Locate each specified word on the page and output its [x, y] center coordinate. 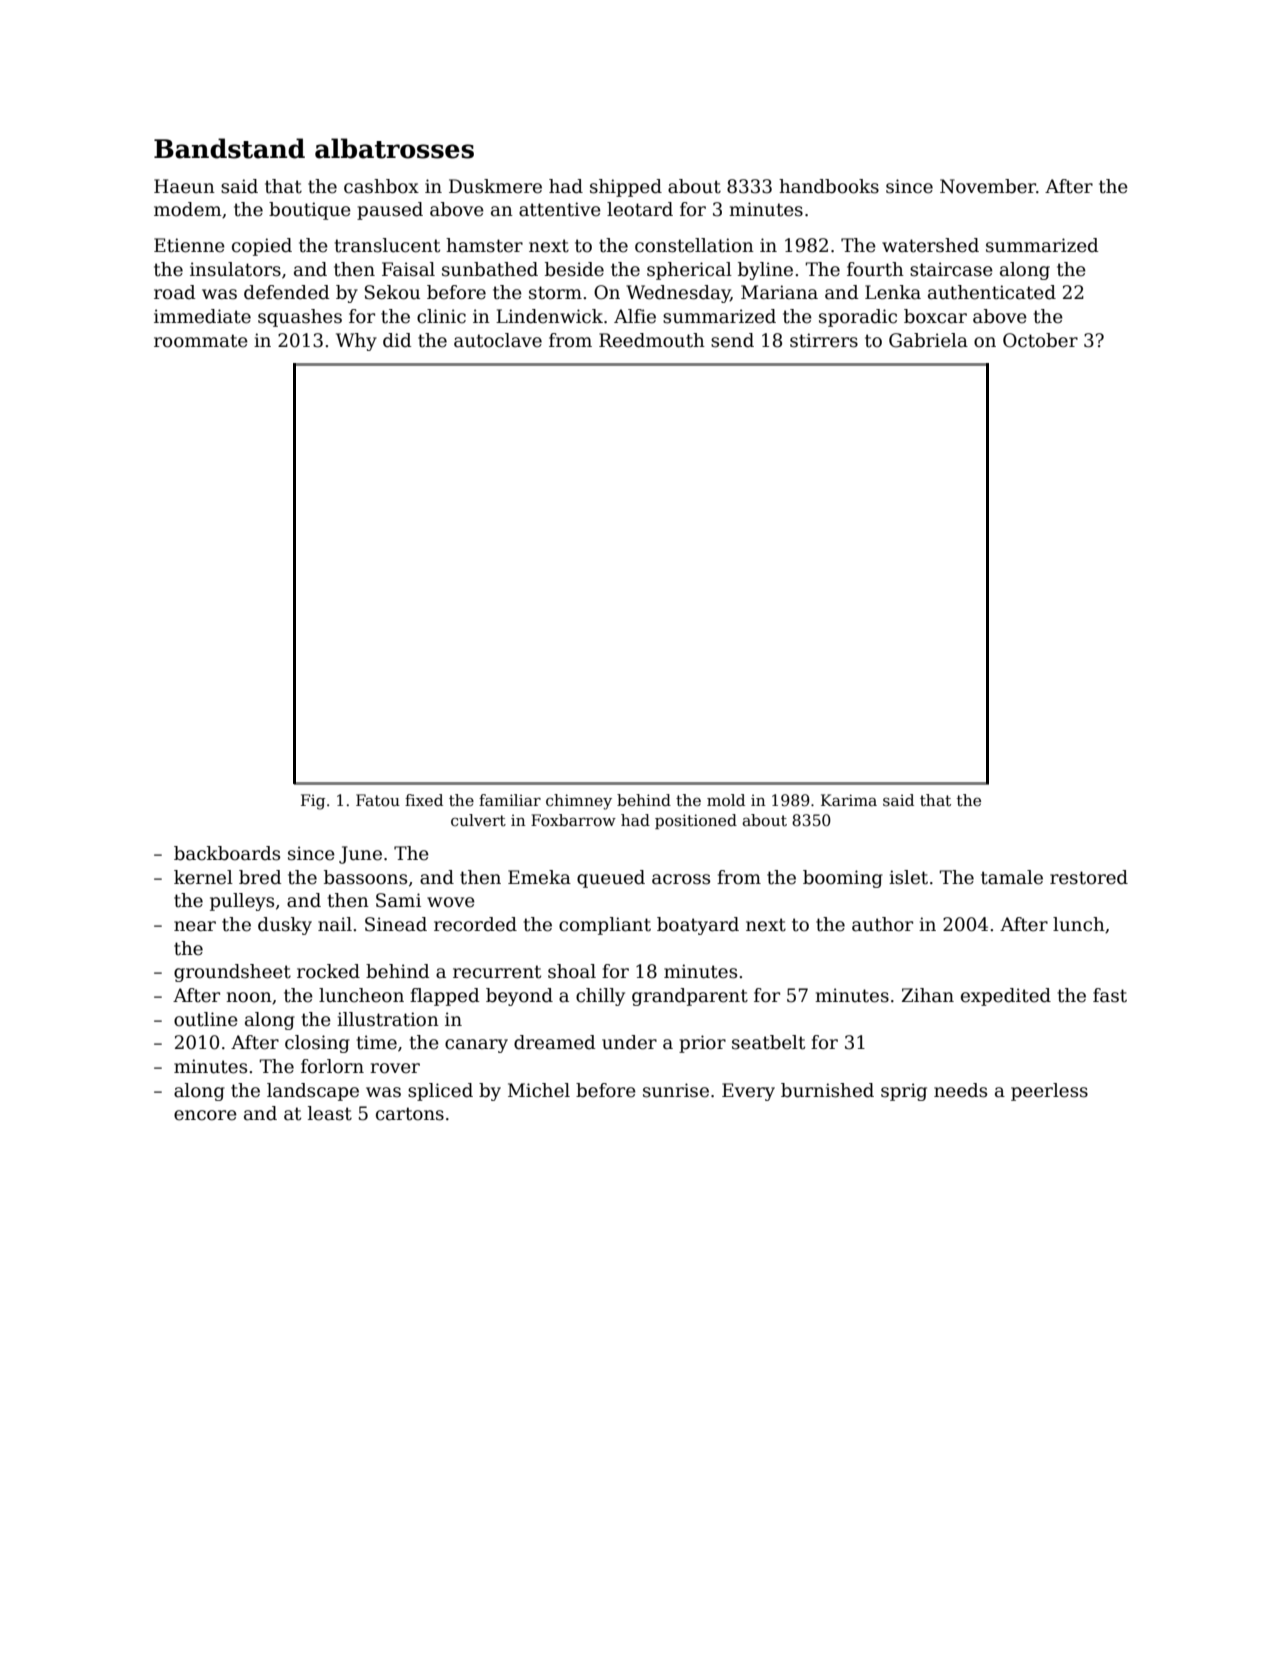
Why [356, 342]
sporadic [858, 318]
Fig [313, 802]
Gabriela [928, 340]
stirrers [824, 340]
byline [765, 271]
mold [726, 800]
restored [1089, 877]
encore [205, 1115]
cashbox [381, 186]
